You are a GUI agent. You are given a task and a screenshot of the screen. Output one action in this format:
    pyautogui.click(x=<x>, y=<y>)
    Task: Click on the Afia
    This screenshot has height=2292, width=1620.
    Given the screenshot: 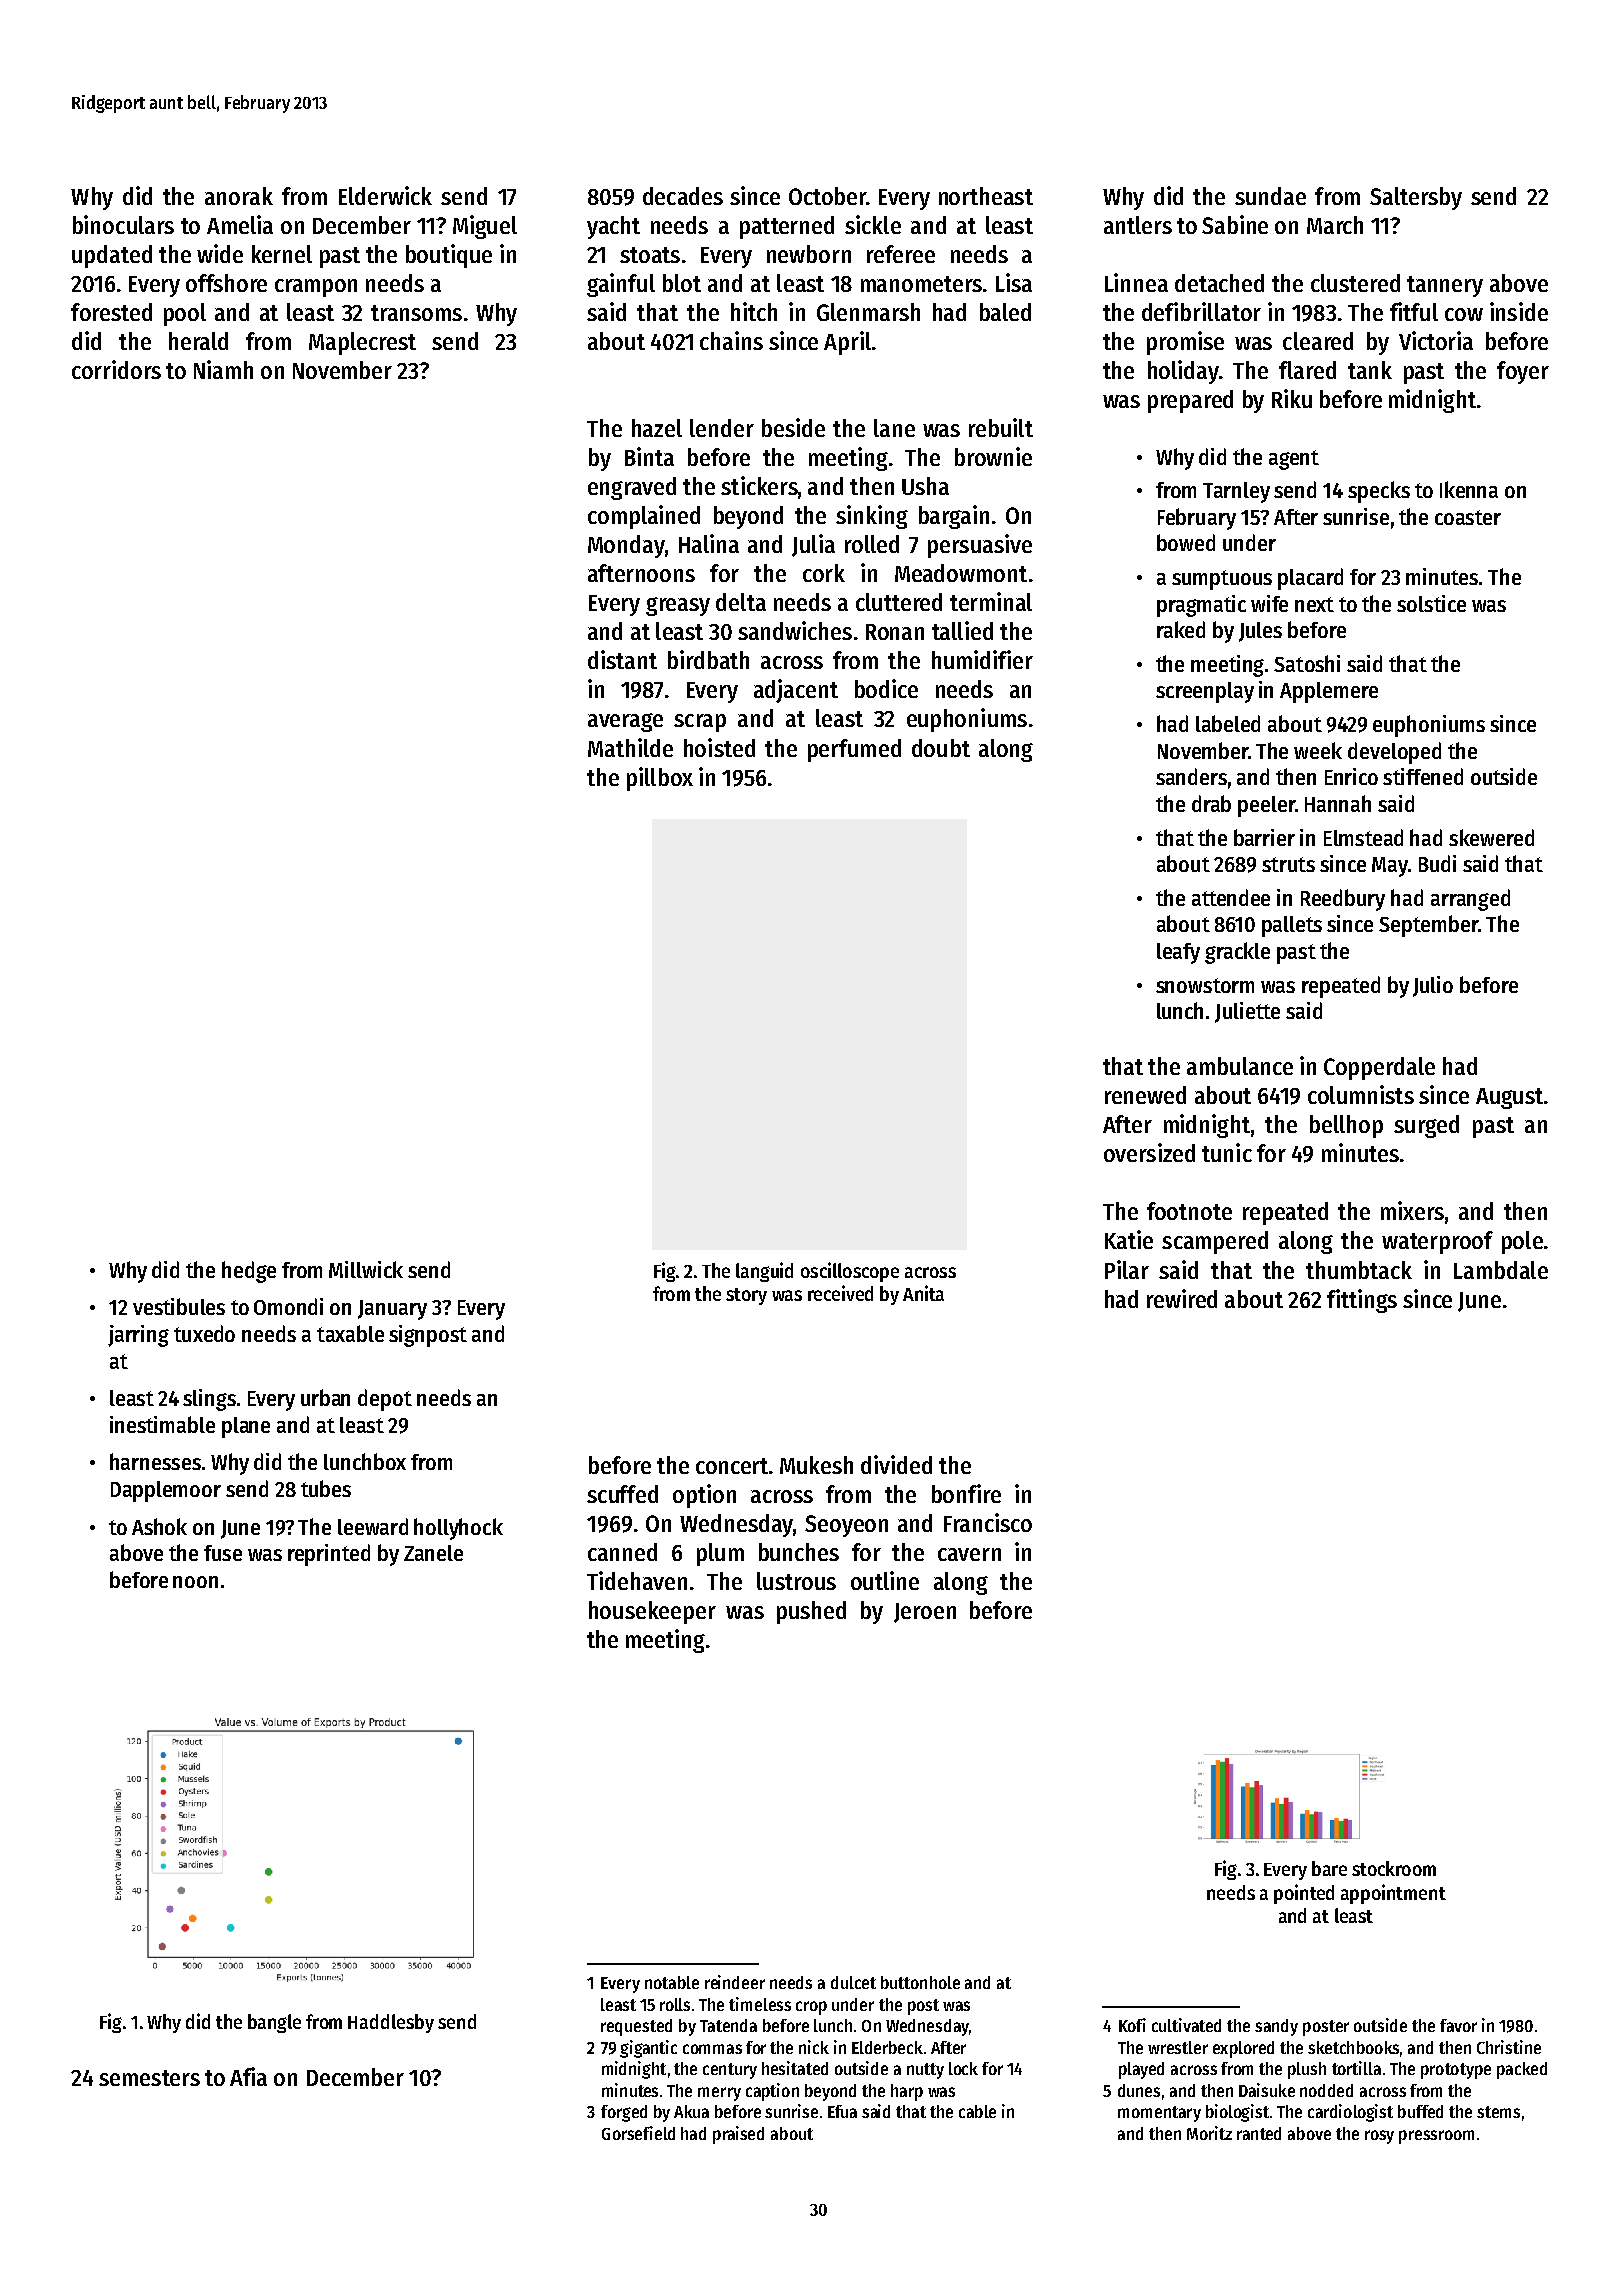 What is the action you would take?
    pyautogui.click(x=248, y=2076)
